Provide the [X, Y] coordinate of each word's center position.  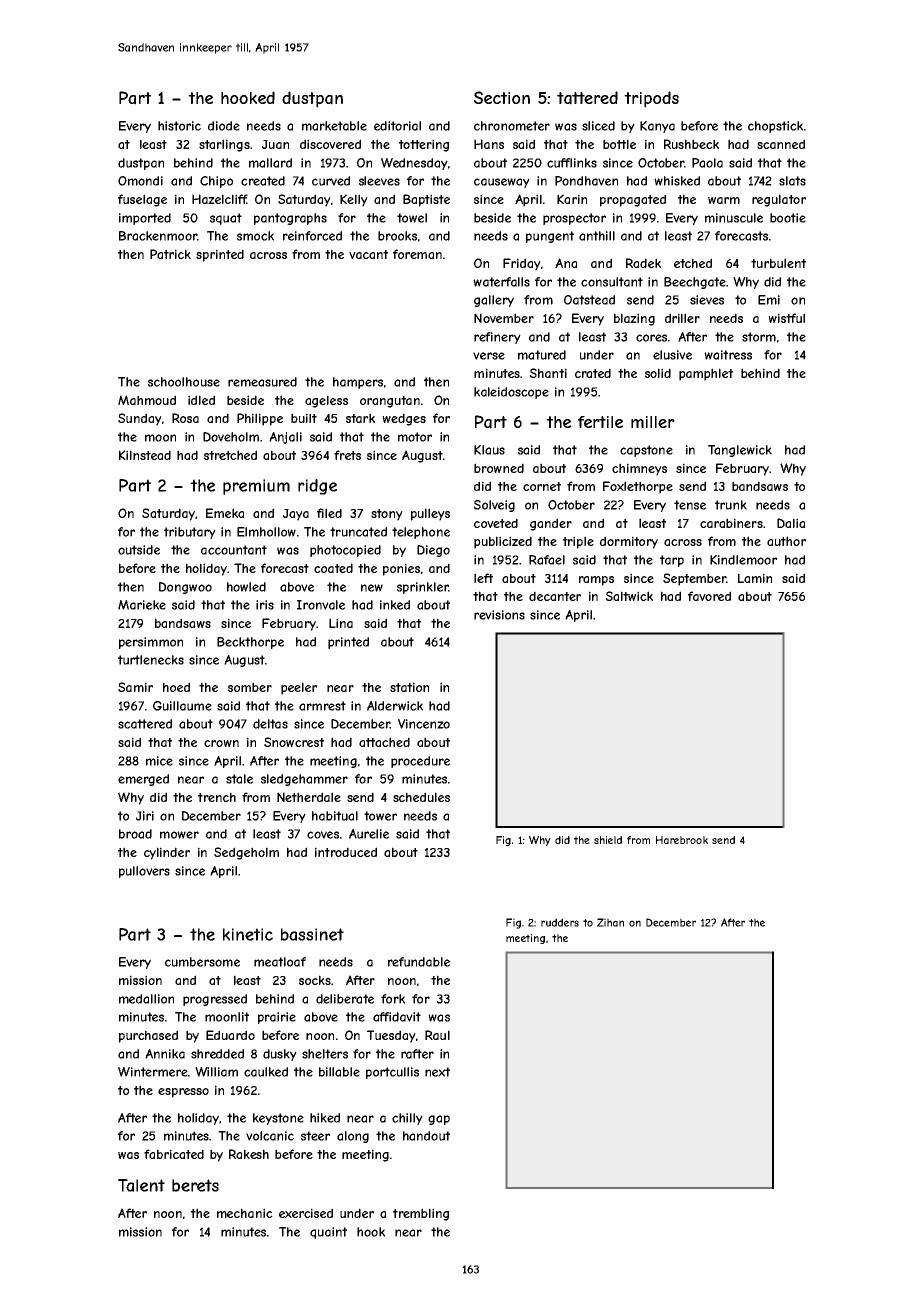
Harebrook [682, 840]
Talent [141, 1185]
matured [542, 355]
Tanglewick [740, 451]
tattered [587, 98]
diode [224, 126]
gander [551, 524]
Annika [165, 1054]
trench [217, 797]
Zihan [610, 922]
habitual [335, 816]
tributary [190, 533]
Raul [437, 1035]
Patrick [170, 254]
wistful [786, 318]
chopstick [775, 127]
